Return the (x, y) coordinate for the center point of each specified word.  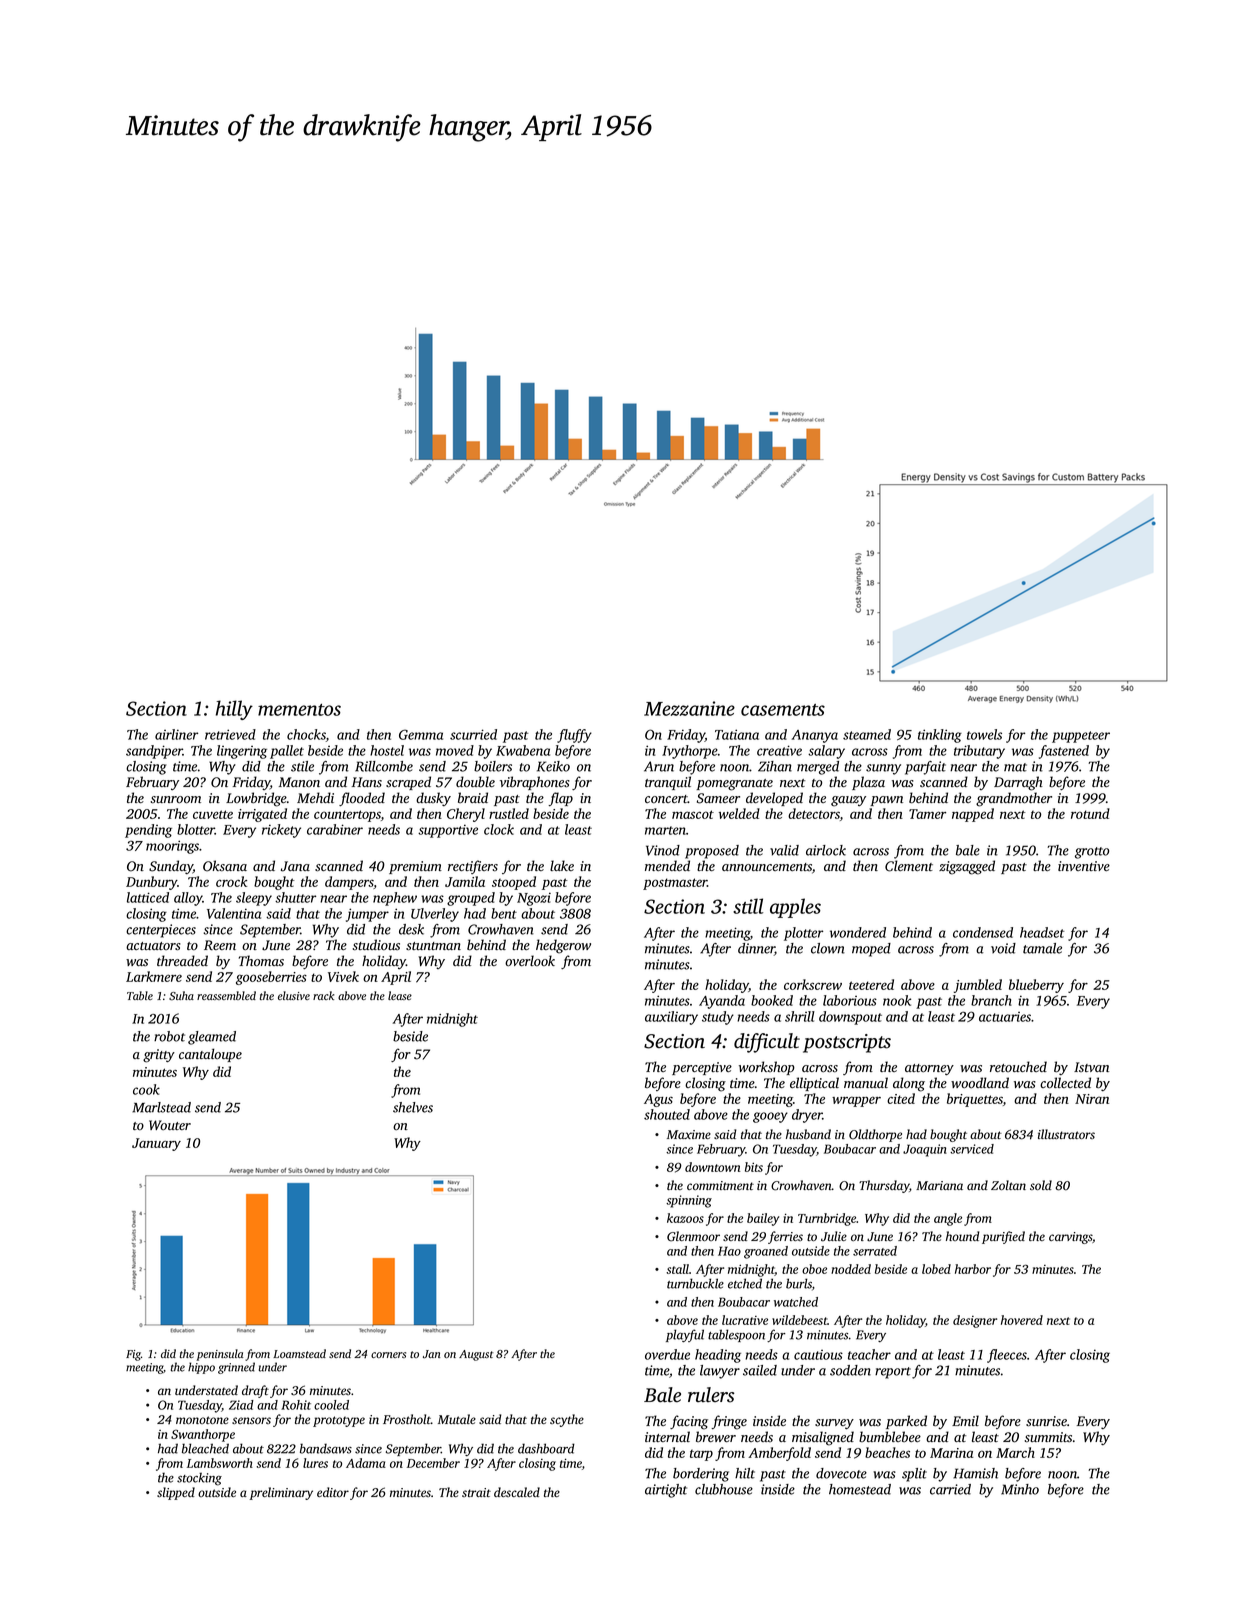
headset (1042, 932)
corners (388, 1355)
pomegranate (734, 785)
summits (1048, 1437)
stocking (199, 1479)
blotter (196, 829)
